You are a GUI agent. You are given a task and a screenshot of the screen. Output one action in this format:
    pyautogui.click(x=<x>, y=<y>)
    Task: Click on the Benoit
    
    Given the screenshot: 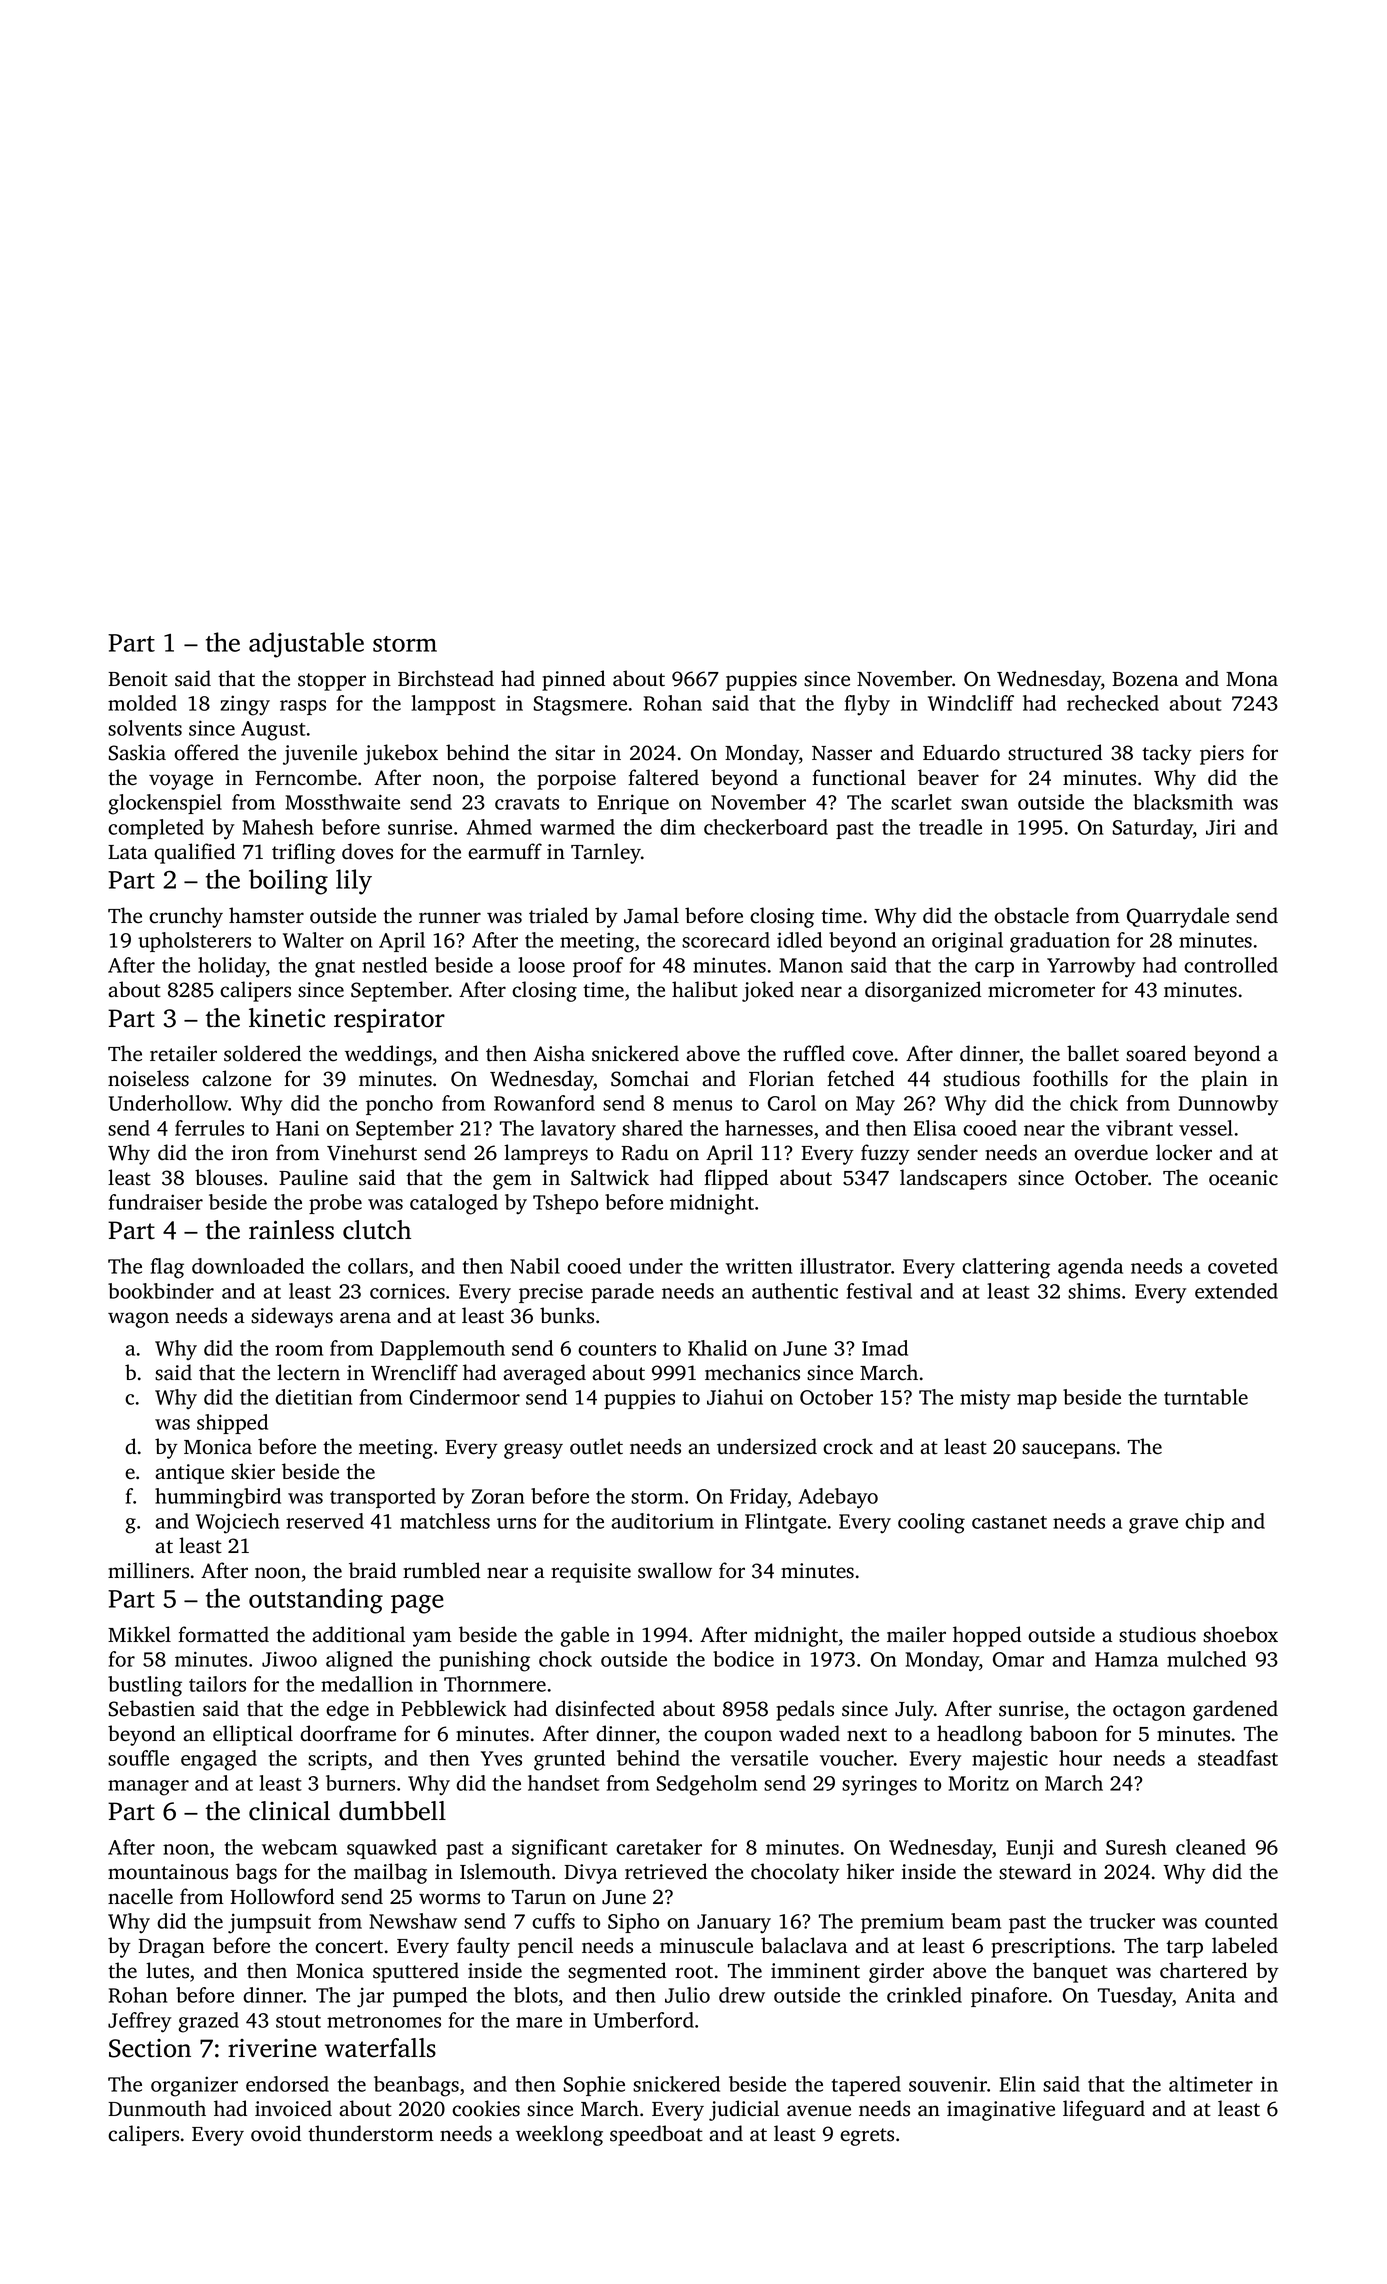 What is the action you would take?
    pyautogui.click(x=138, y=679)
